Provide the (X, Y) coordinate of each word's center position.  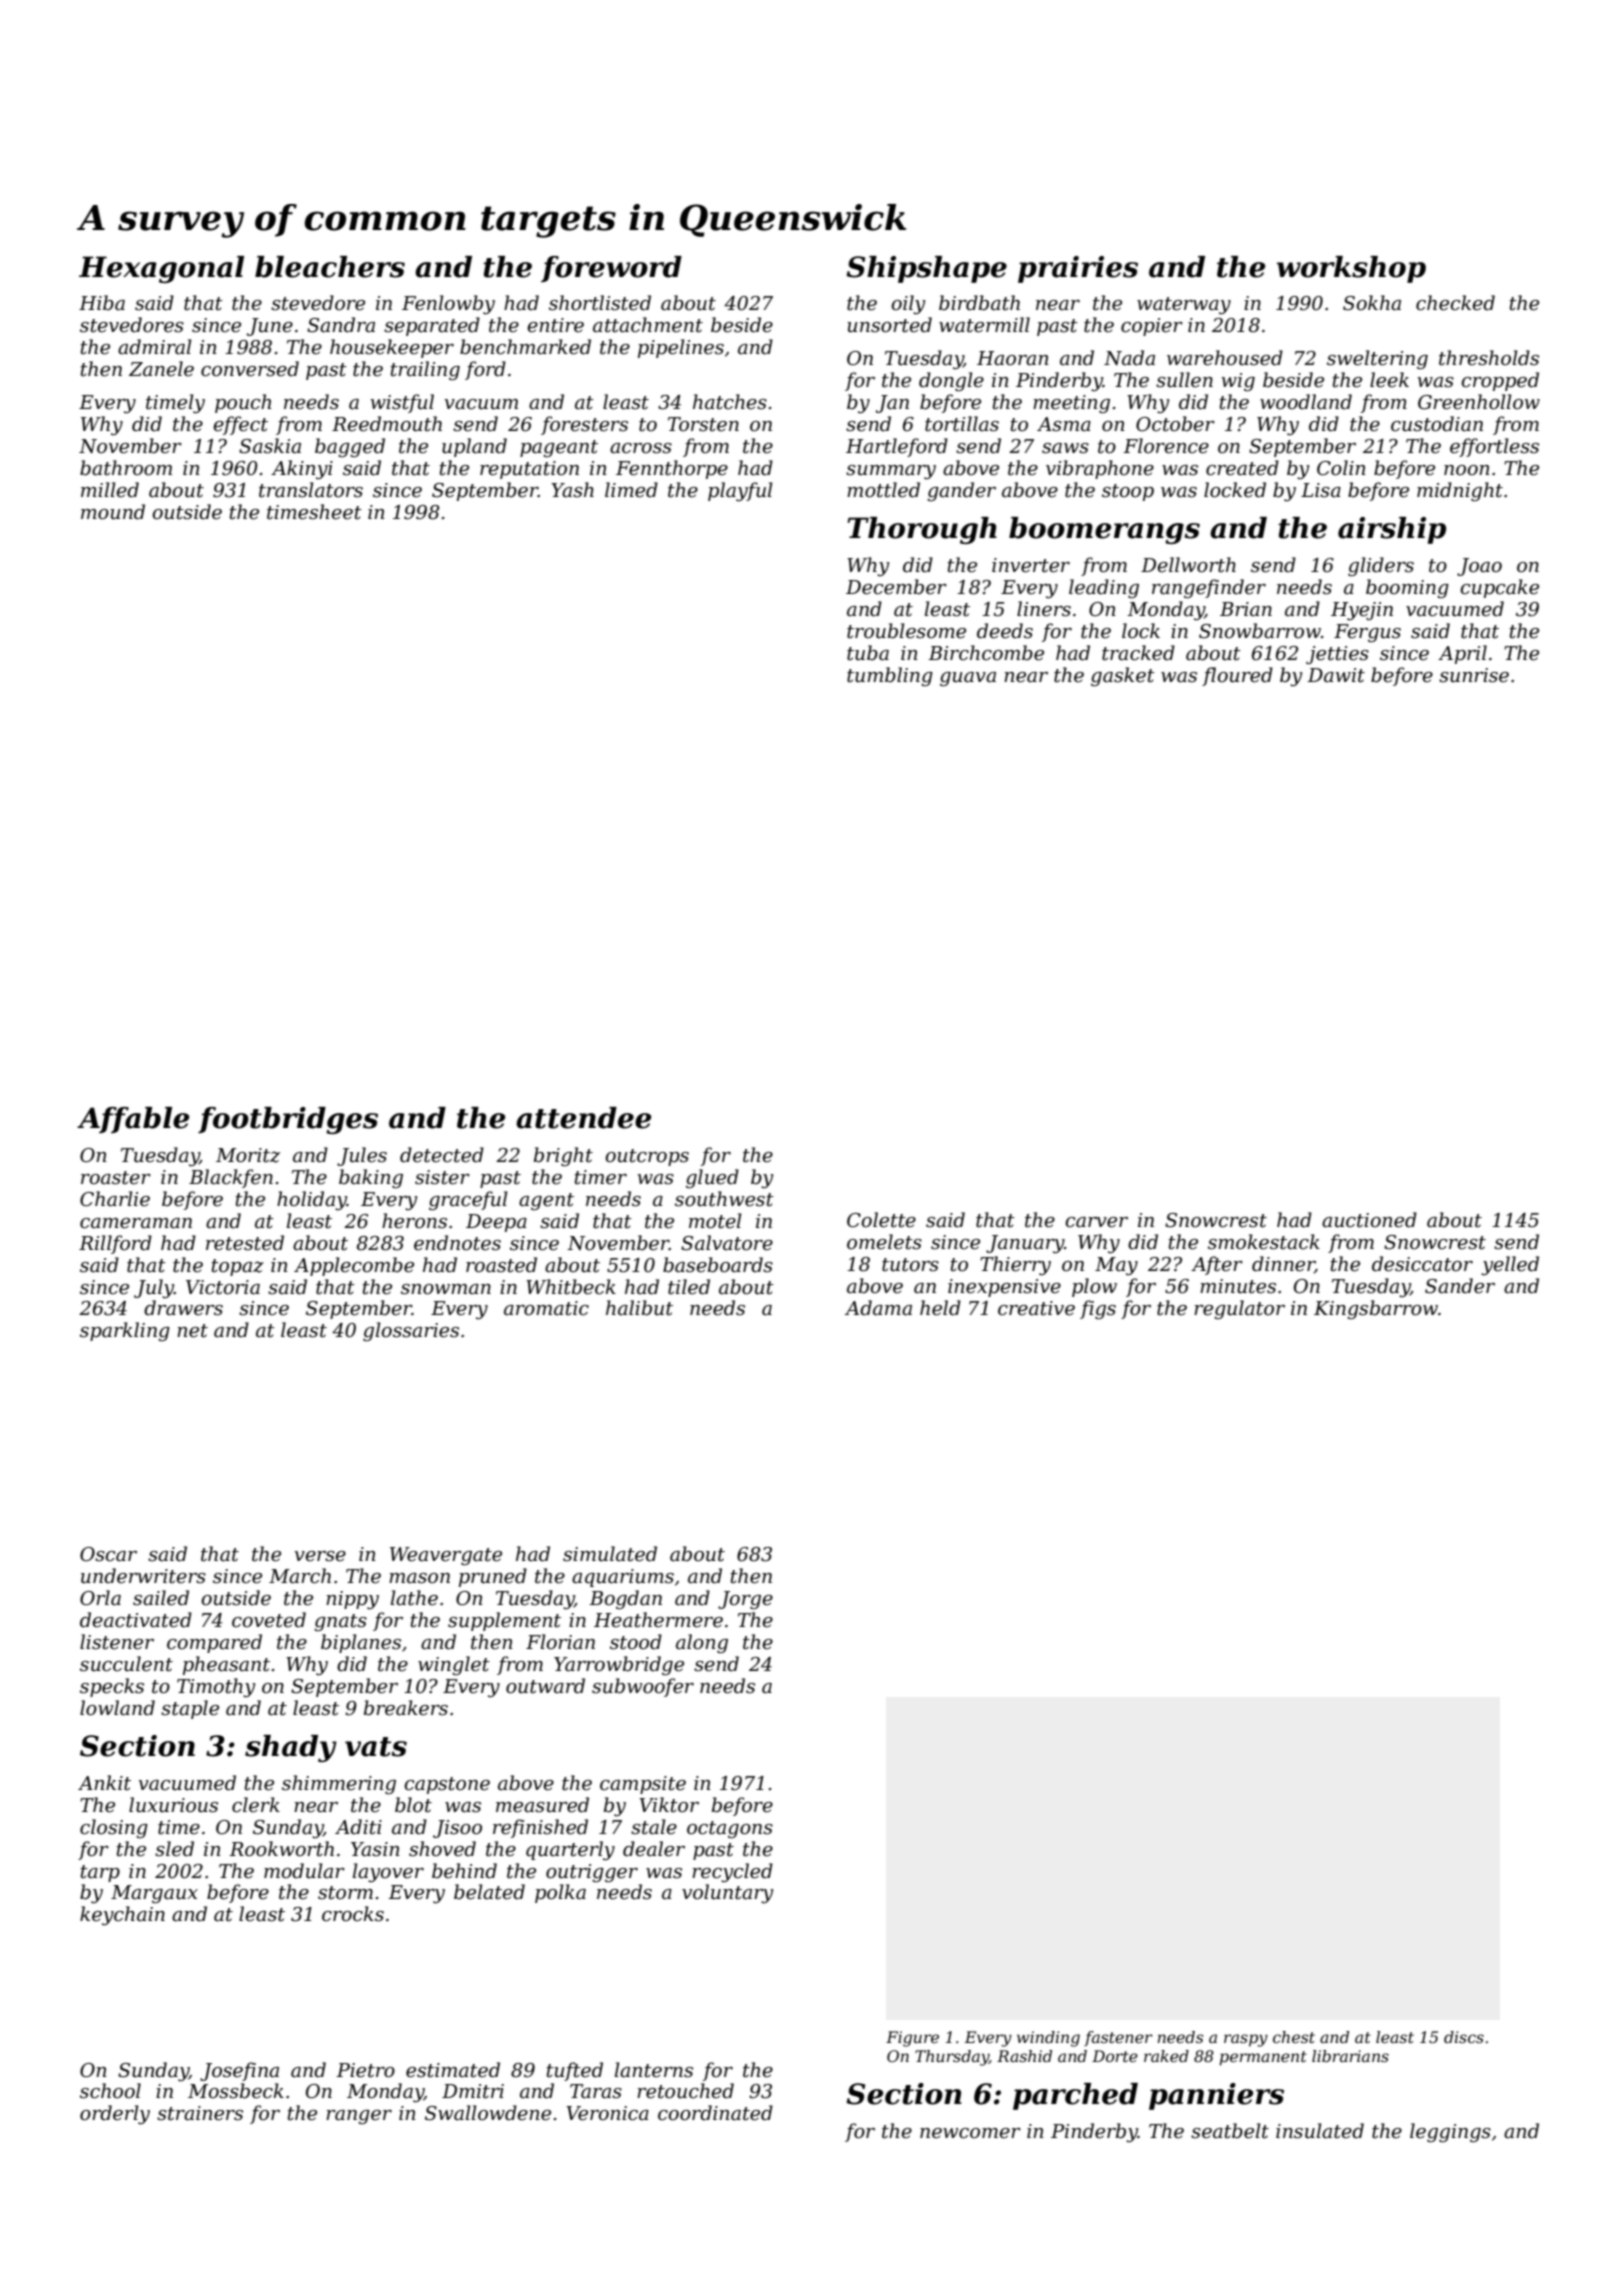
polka (560, 1893)
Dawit (1336, 675)
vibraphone (1100, 469)
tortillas (962, 424)
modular (304, 1871)
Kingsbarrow (1376, 1309)
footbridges (288, 1120)
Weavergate (446, 1556)
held (940, 1308)
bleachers (330, 267)
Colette (881, 1220)
